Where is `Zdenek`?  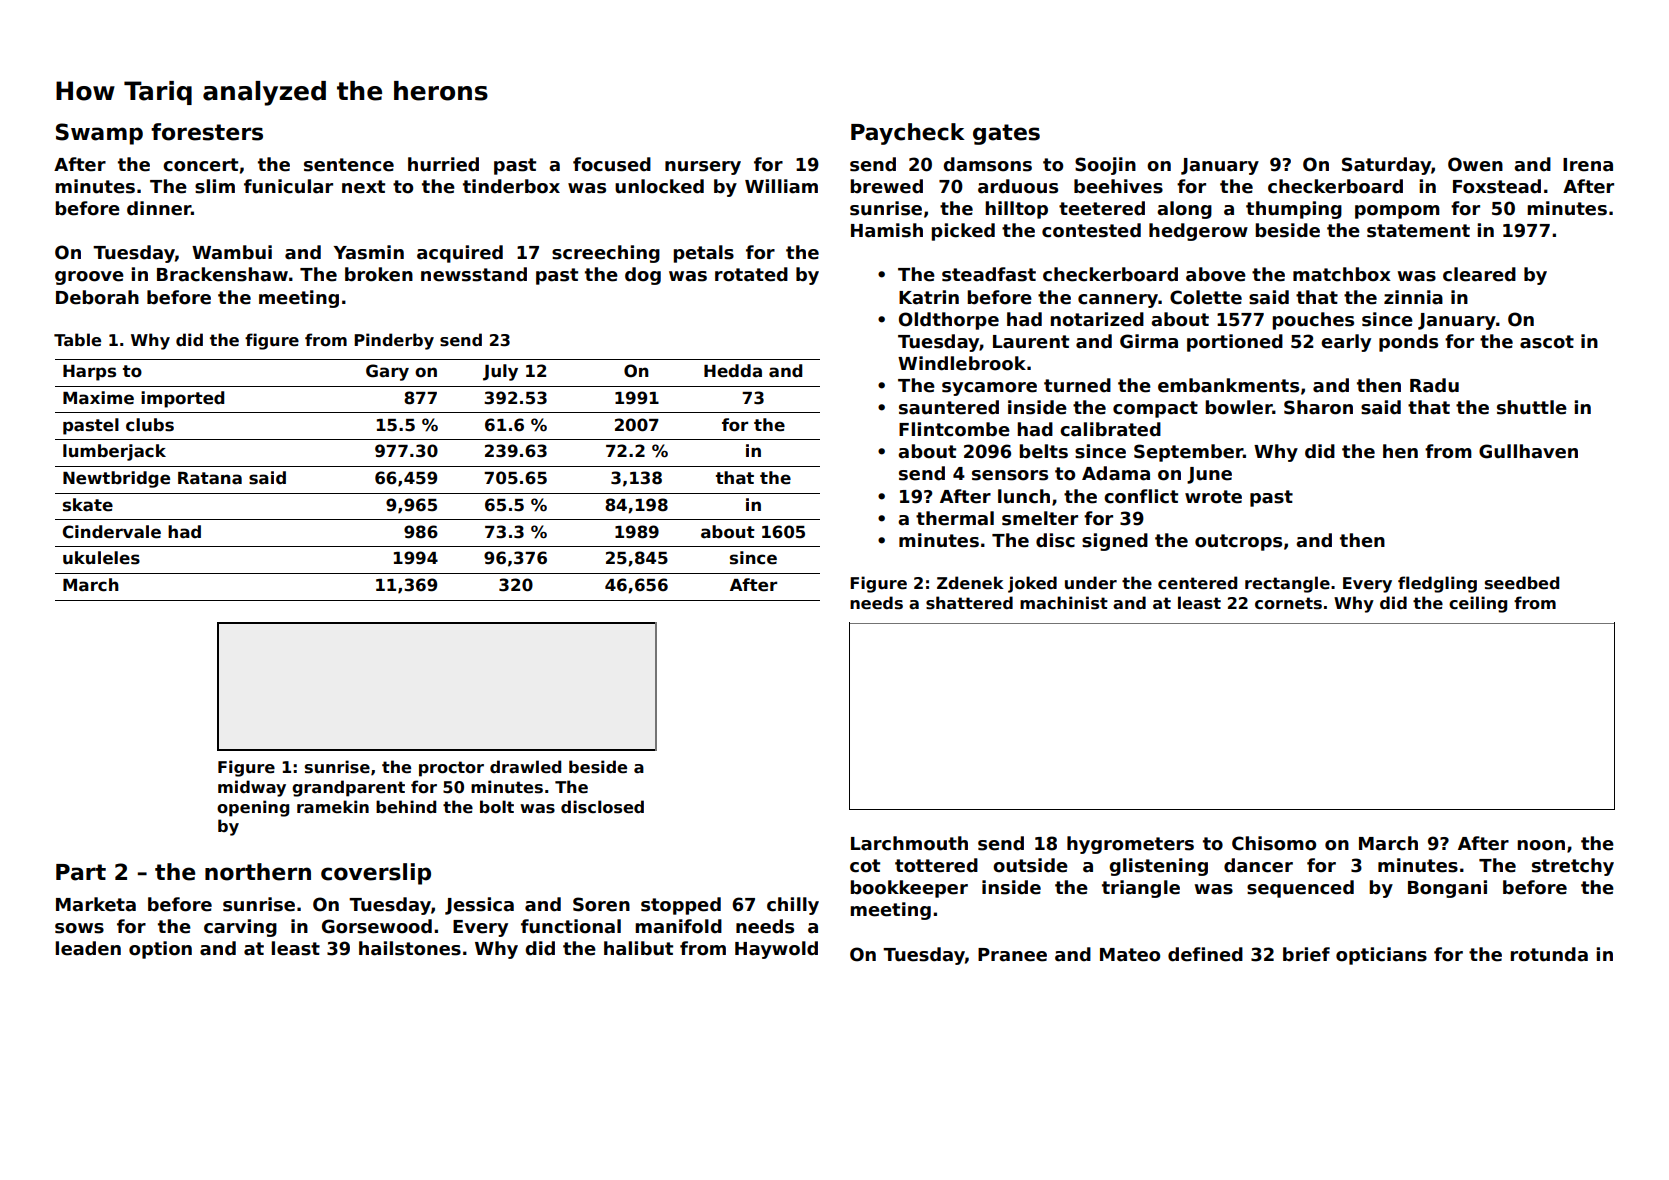 Zdenek is located at coordinates (970, 583).
